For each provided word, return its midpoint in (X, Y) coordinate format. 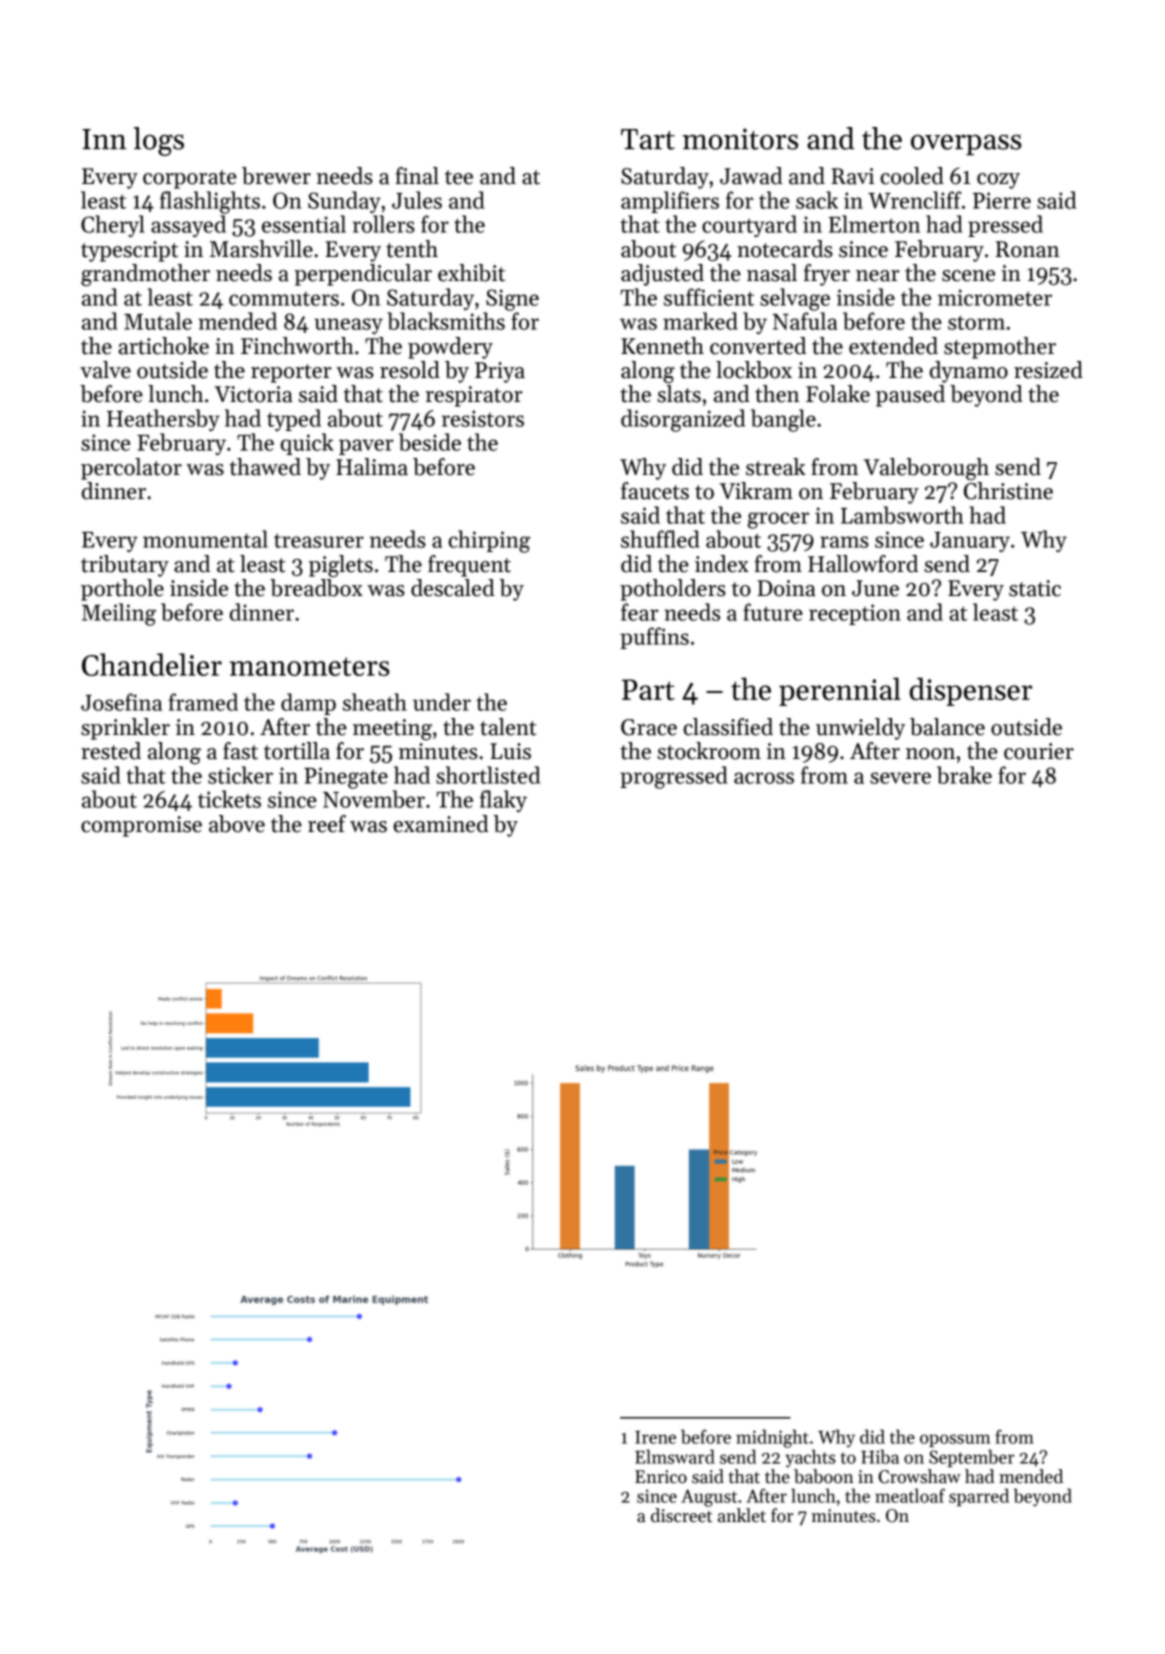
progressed (674, 777)
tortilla (297, 751)
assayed (188, 226)
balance (947, 727)
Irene (655, 1437)
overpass (966, 144)
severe (900, 778)
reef (327, 824)
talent (508, 727)
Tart (648, 139)
